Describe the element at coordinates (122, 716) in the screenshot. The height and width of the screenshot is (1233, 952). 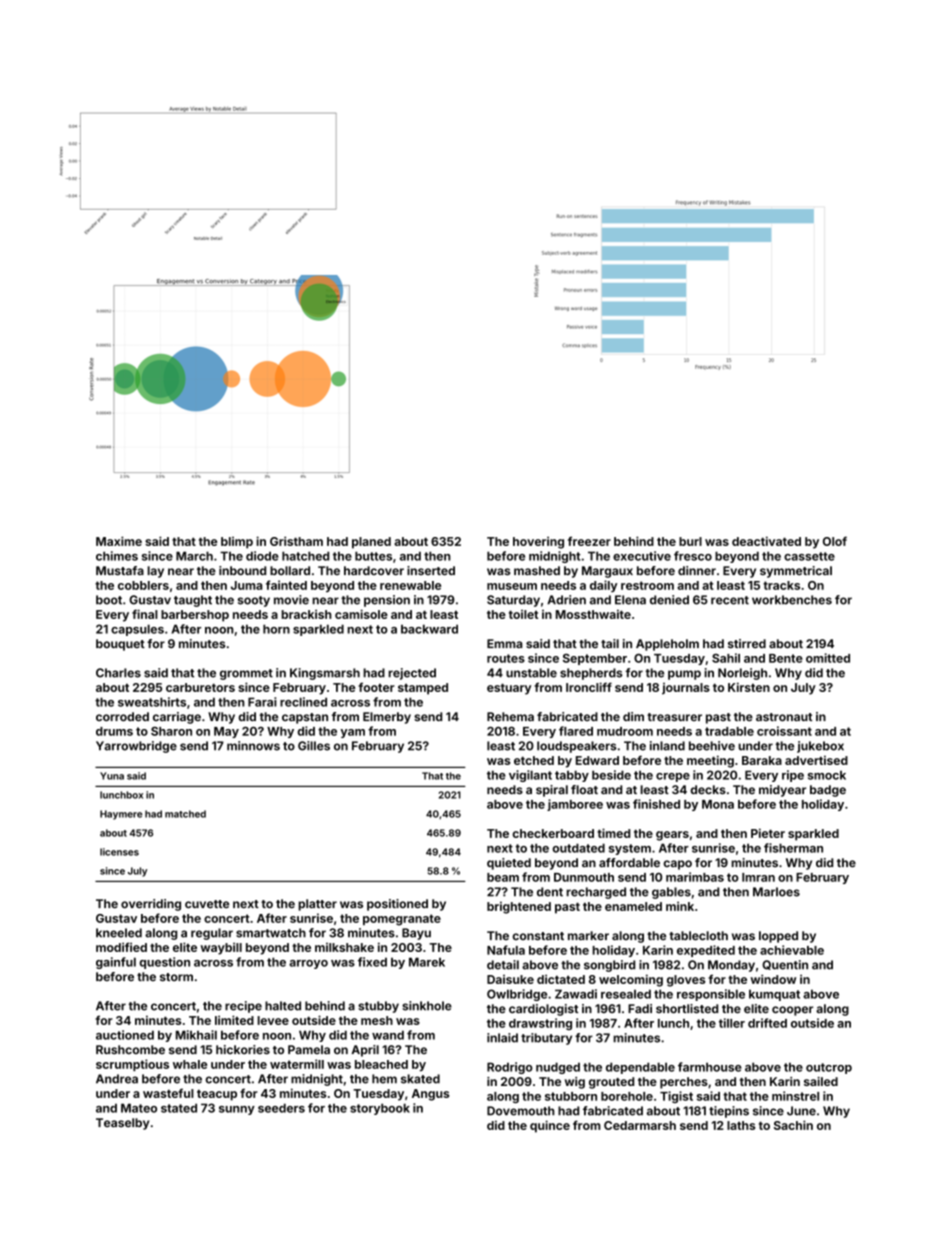
I see `corroded` at that location.
